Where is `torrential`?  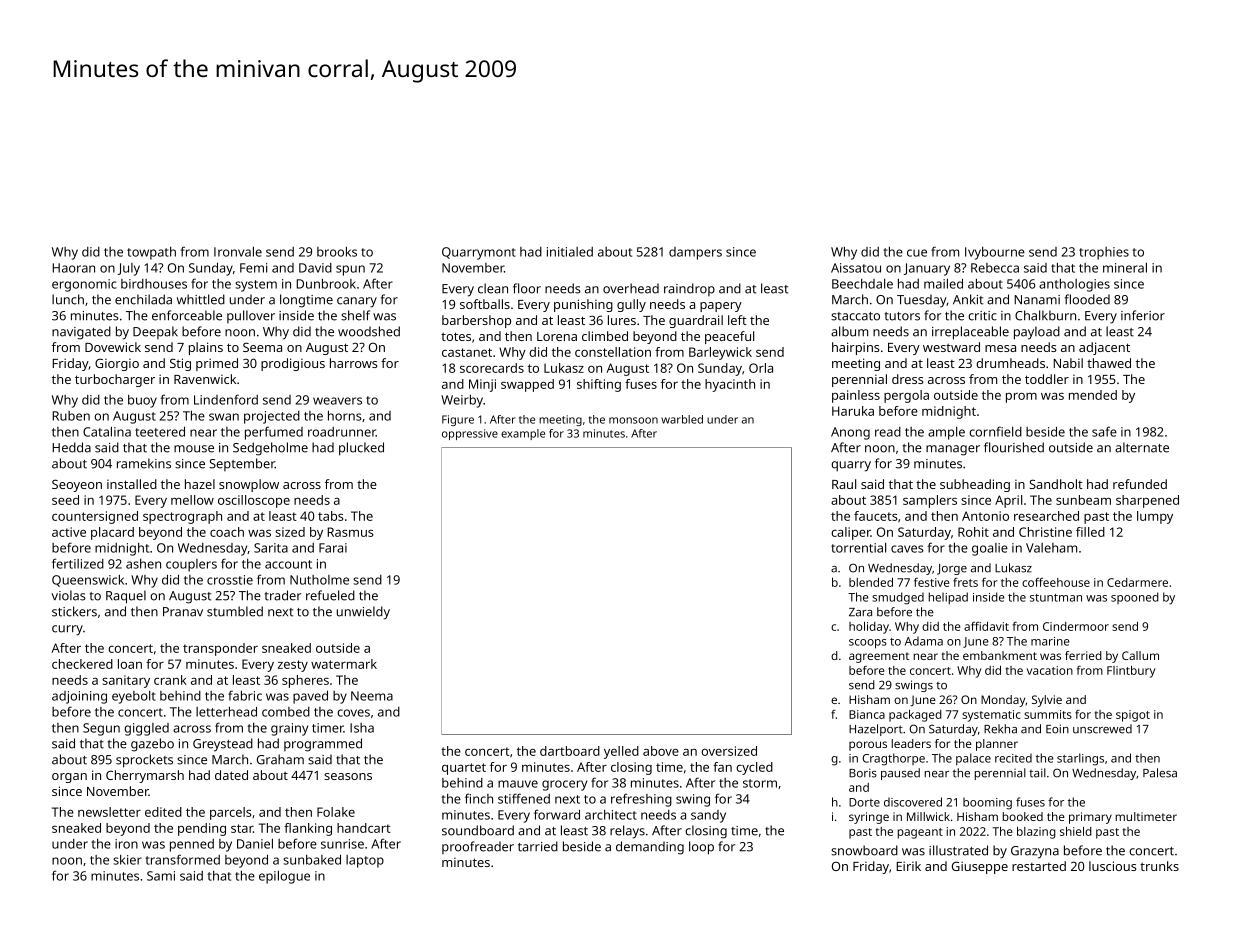 torrential is located at coordinates (858, 548).
